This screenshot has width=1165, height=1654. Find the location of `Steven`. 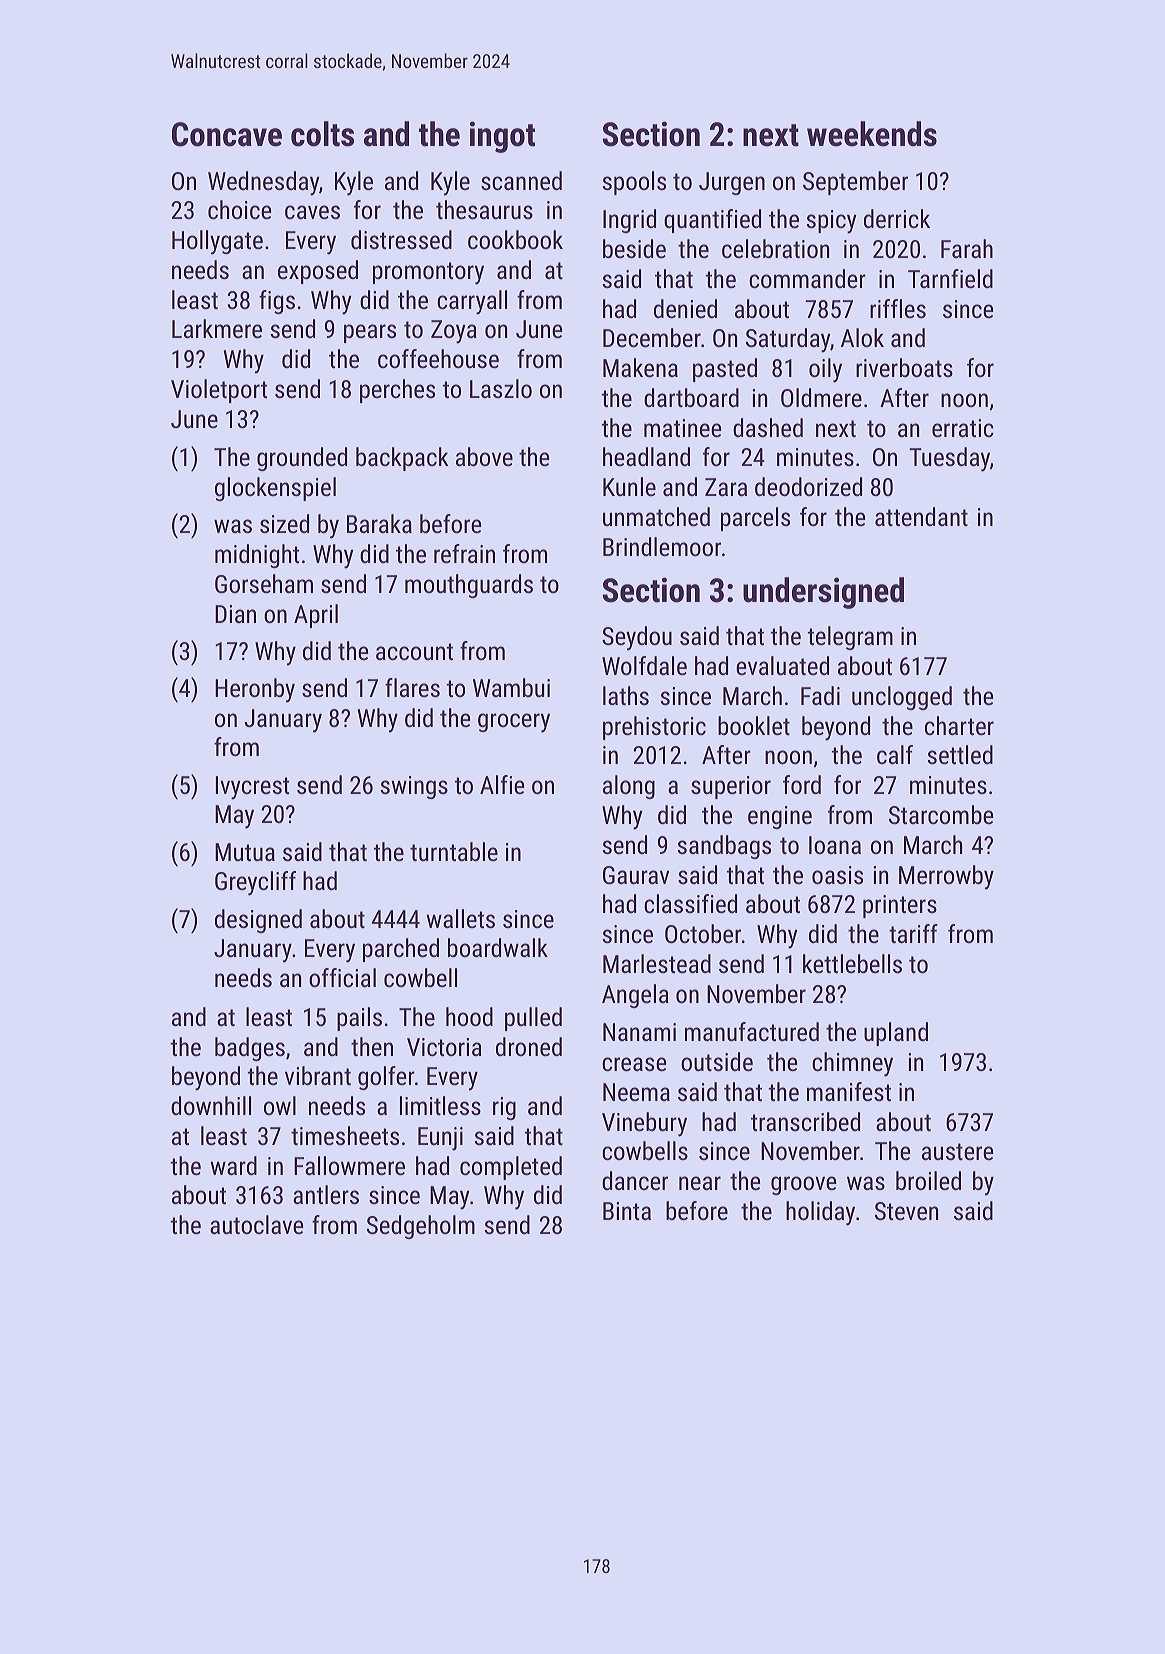

Steven is located at coordinates (906, 1211).
